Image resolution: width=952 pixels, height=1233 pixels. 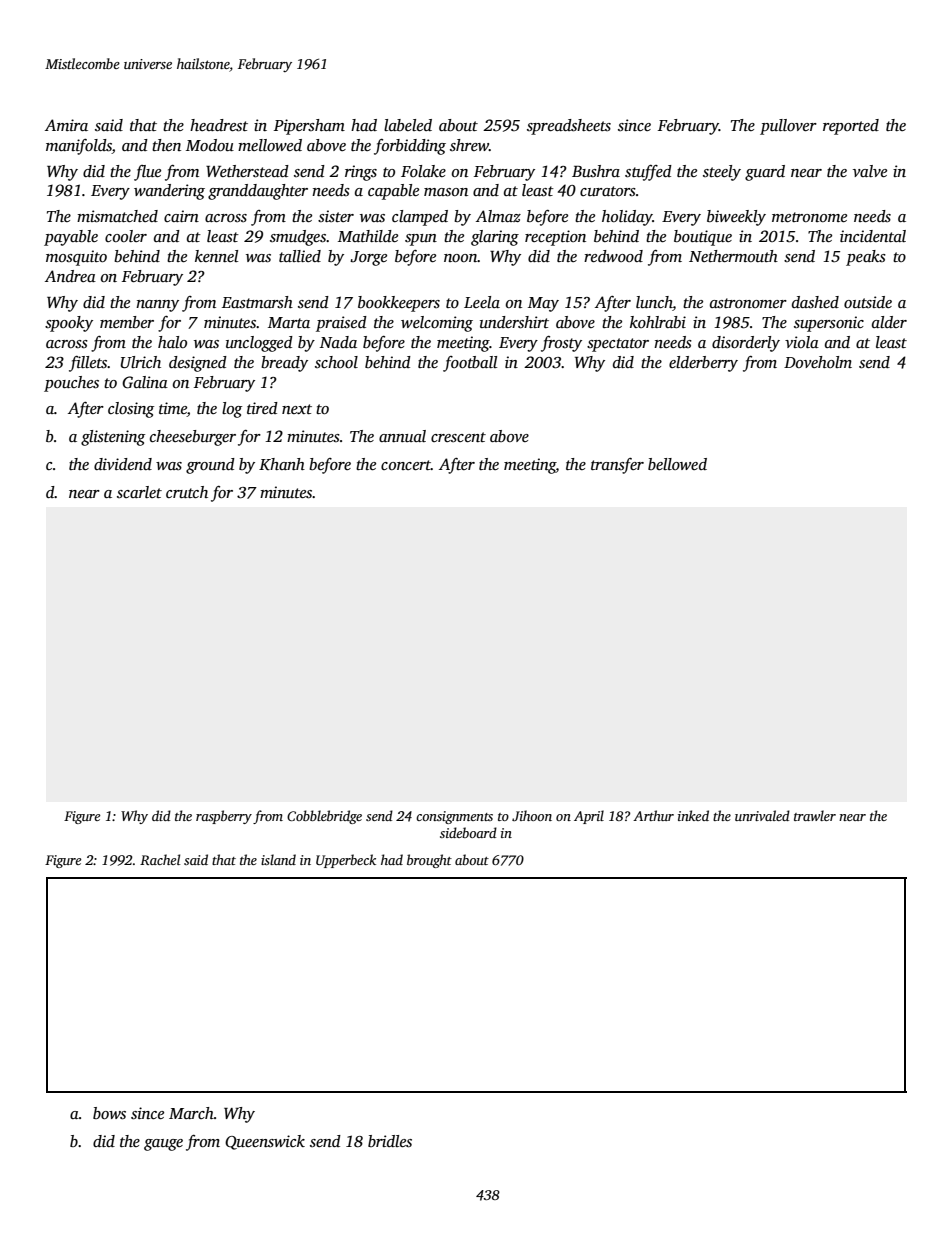 I want to click on mosquito, so click(x=76, y=258).
